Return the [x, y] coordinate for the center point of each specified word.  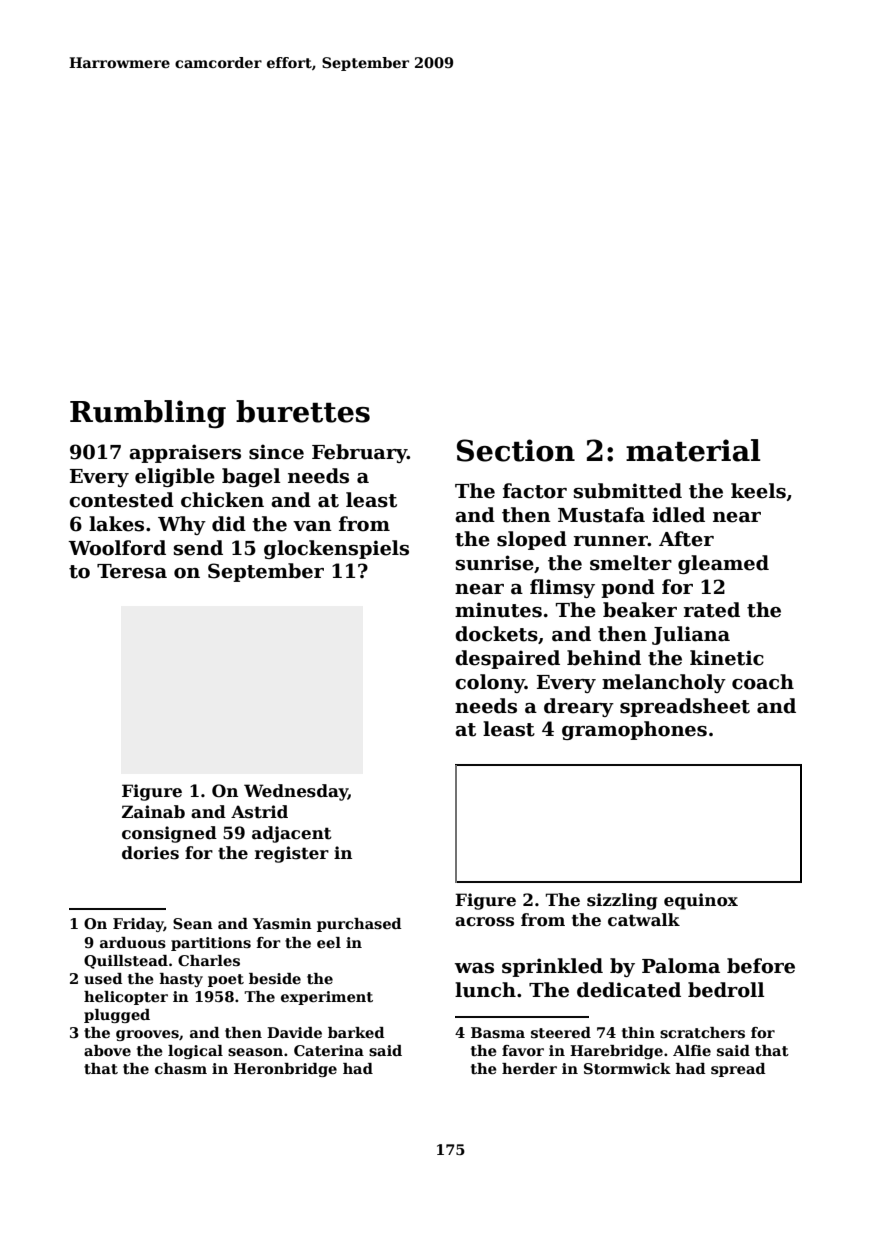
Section [516, 450]
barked [356, 1032]
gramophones [634, 730]
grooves [147, 1035]
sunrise [495, 563]
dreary [579, 707]
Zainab [153, 812]
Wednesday [296, 792]
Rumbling [148, 414]
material [693, 450]
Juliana [691, 635]
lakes [116, 524]
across [484, 922]
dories [150, 853]
